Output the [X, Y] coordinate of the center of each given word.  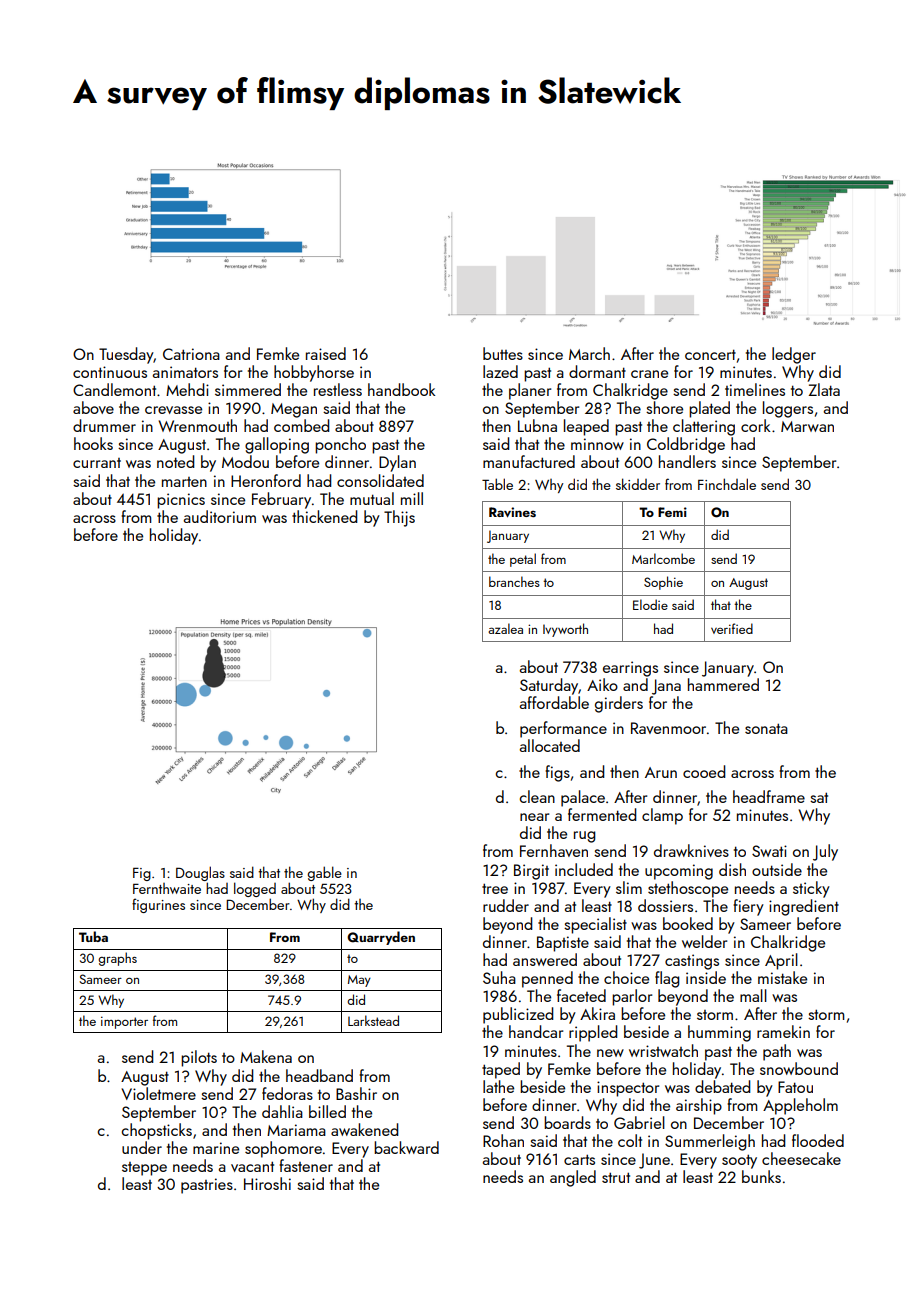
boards [567, 1122]
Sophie [663, 583]
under [142, 1147]
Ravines [512, 512]
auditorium [220, 516]
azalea [505, 628]
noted [175, 461]
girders [619, 704]
